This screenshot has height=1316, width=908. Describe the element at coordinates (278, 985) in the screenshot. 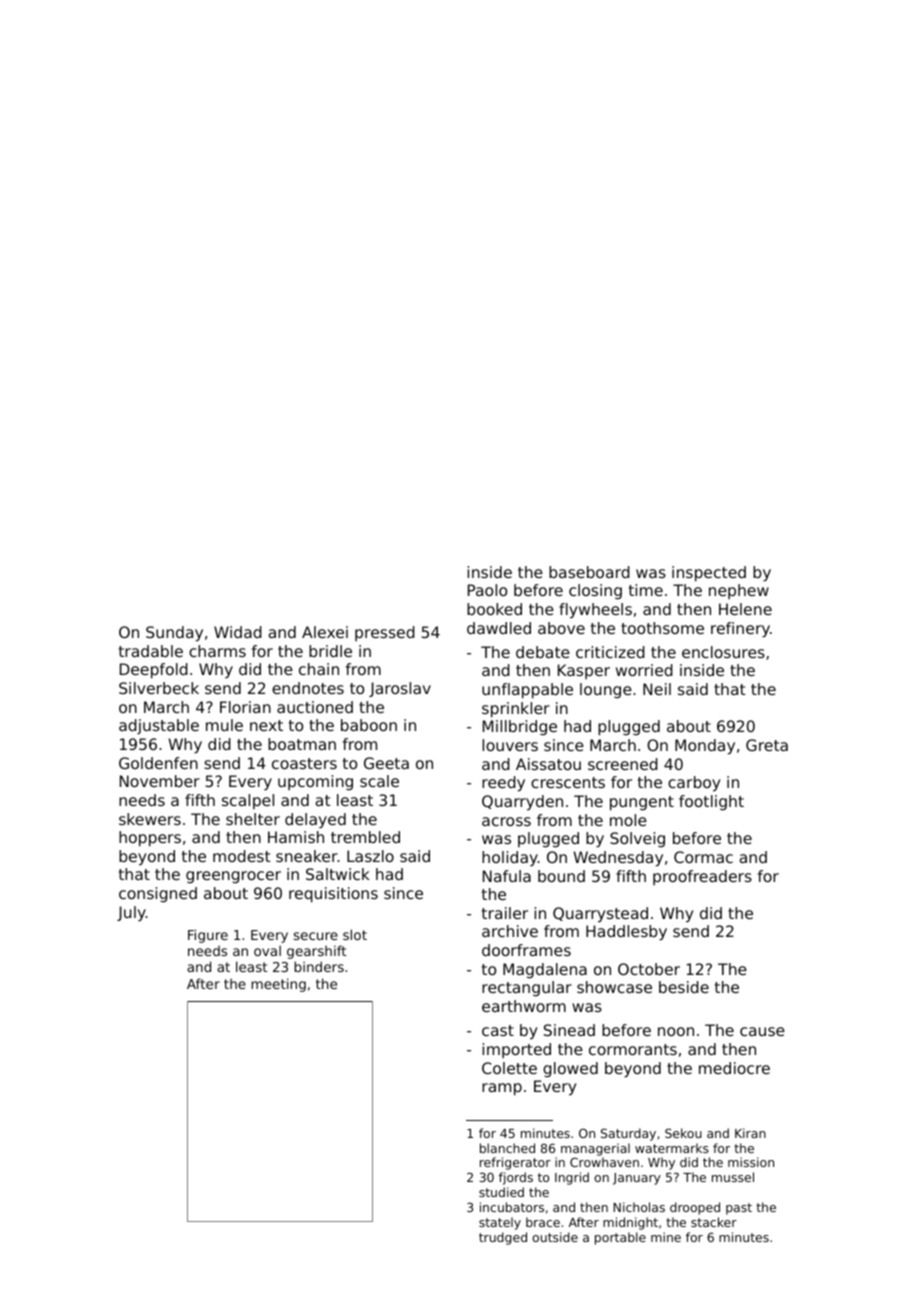

I see `meeting` at that location.
